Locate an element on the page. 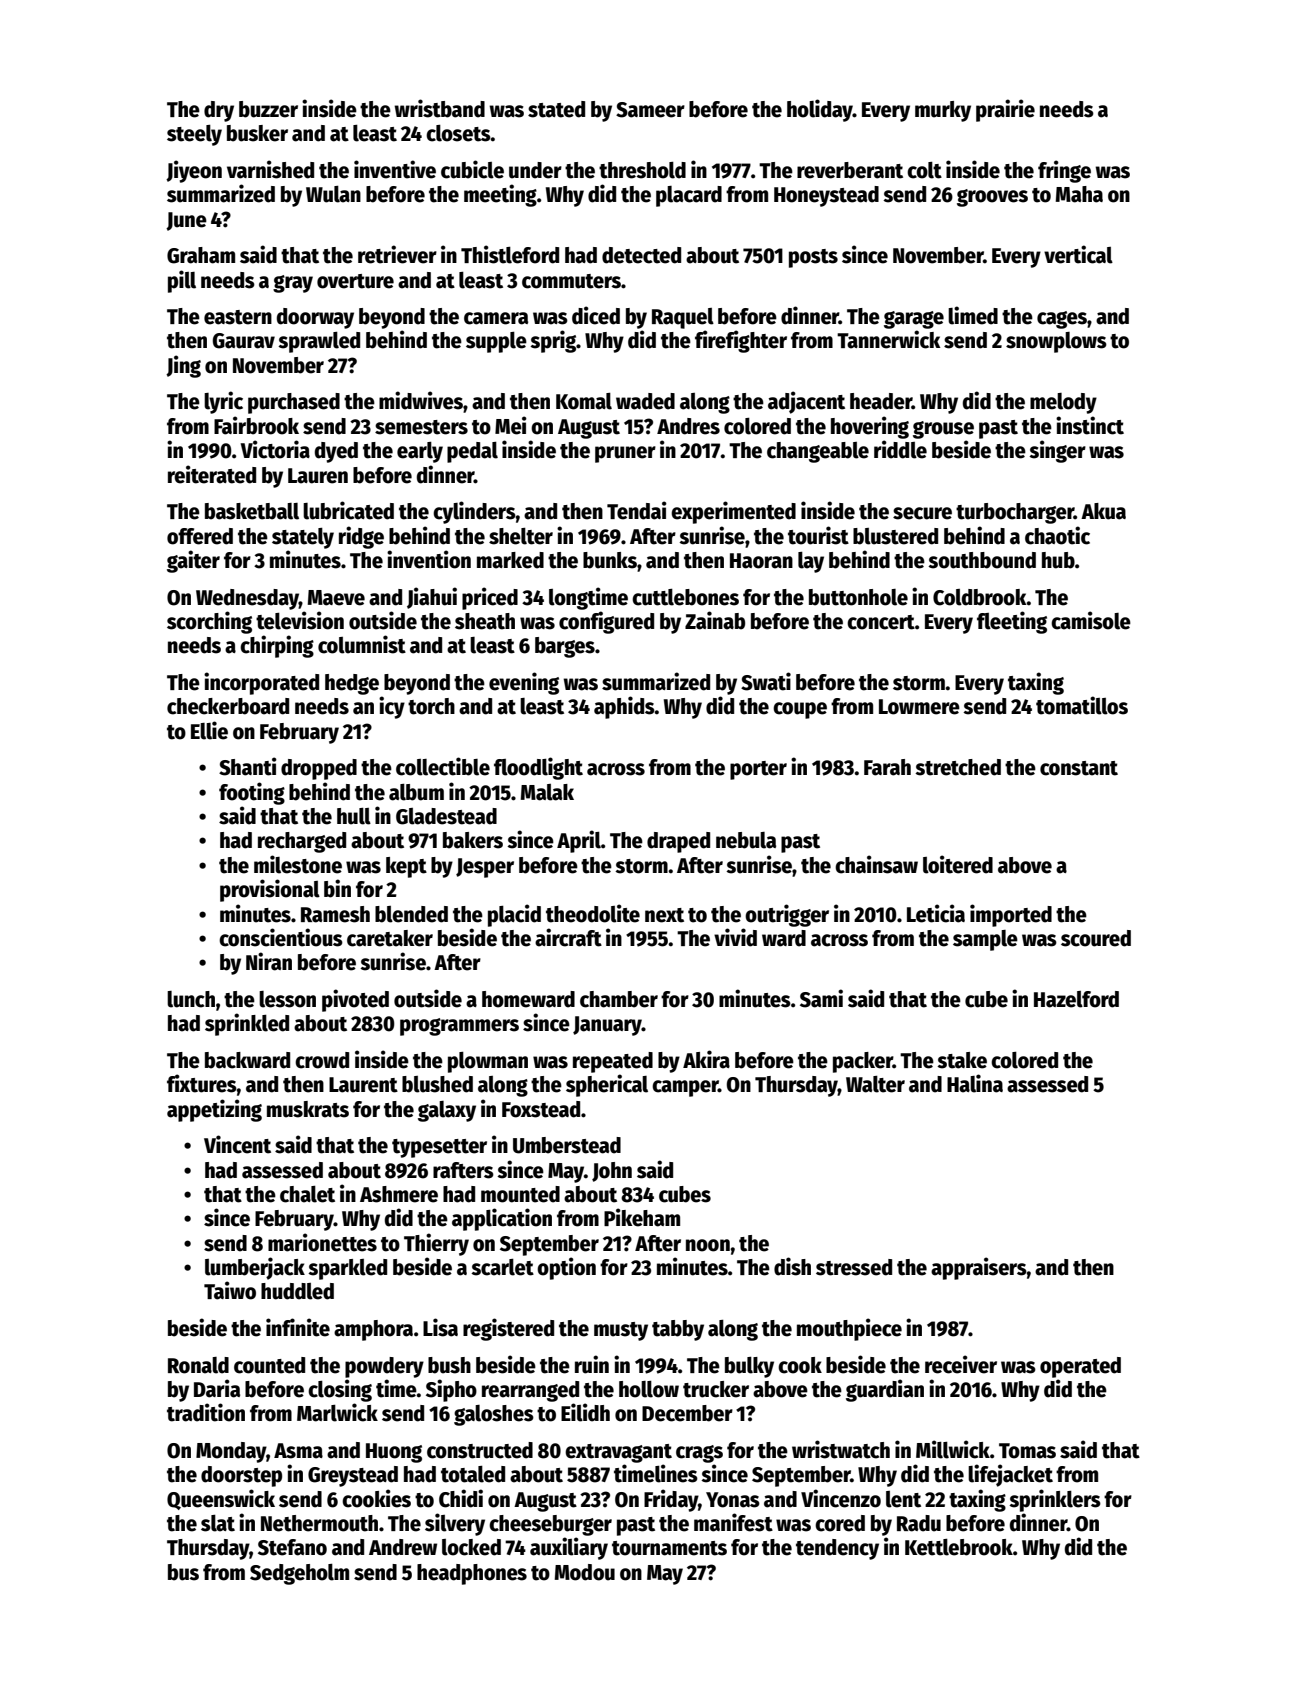 This image has height=1694, width=1309. typesetter is located at coordinates (439, 1148).
